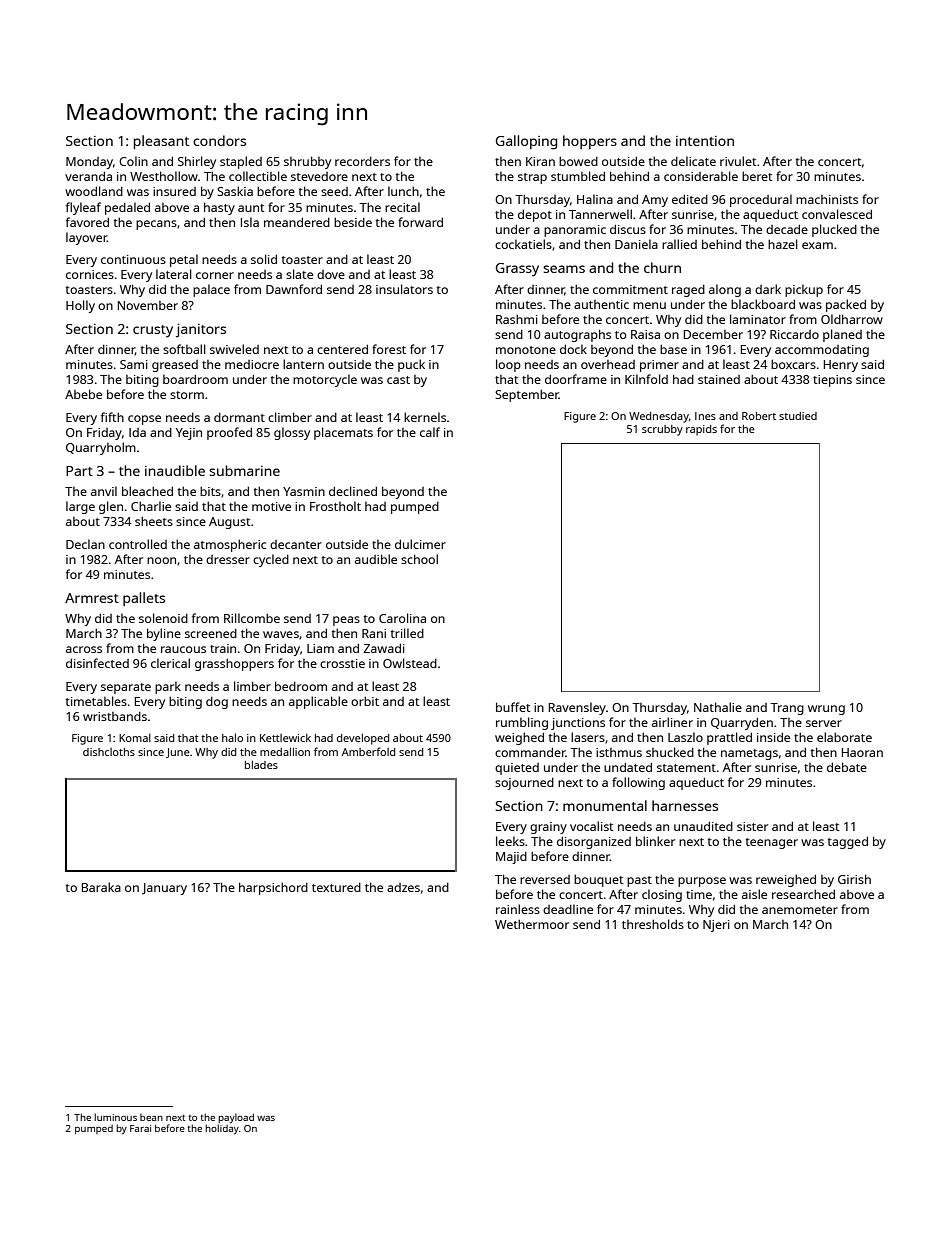  What do you see at coordinates (97, 663) in the document?
I see `disinfected` at bounding box center [97, 663].
